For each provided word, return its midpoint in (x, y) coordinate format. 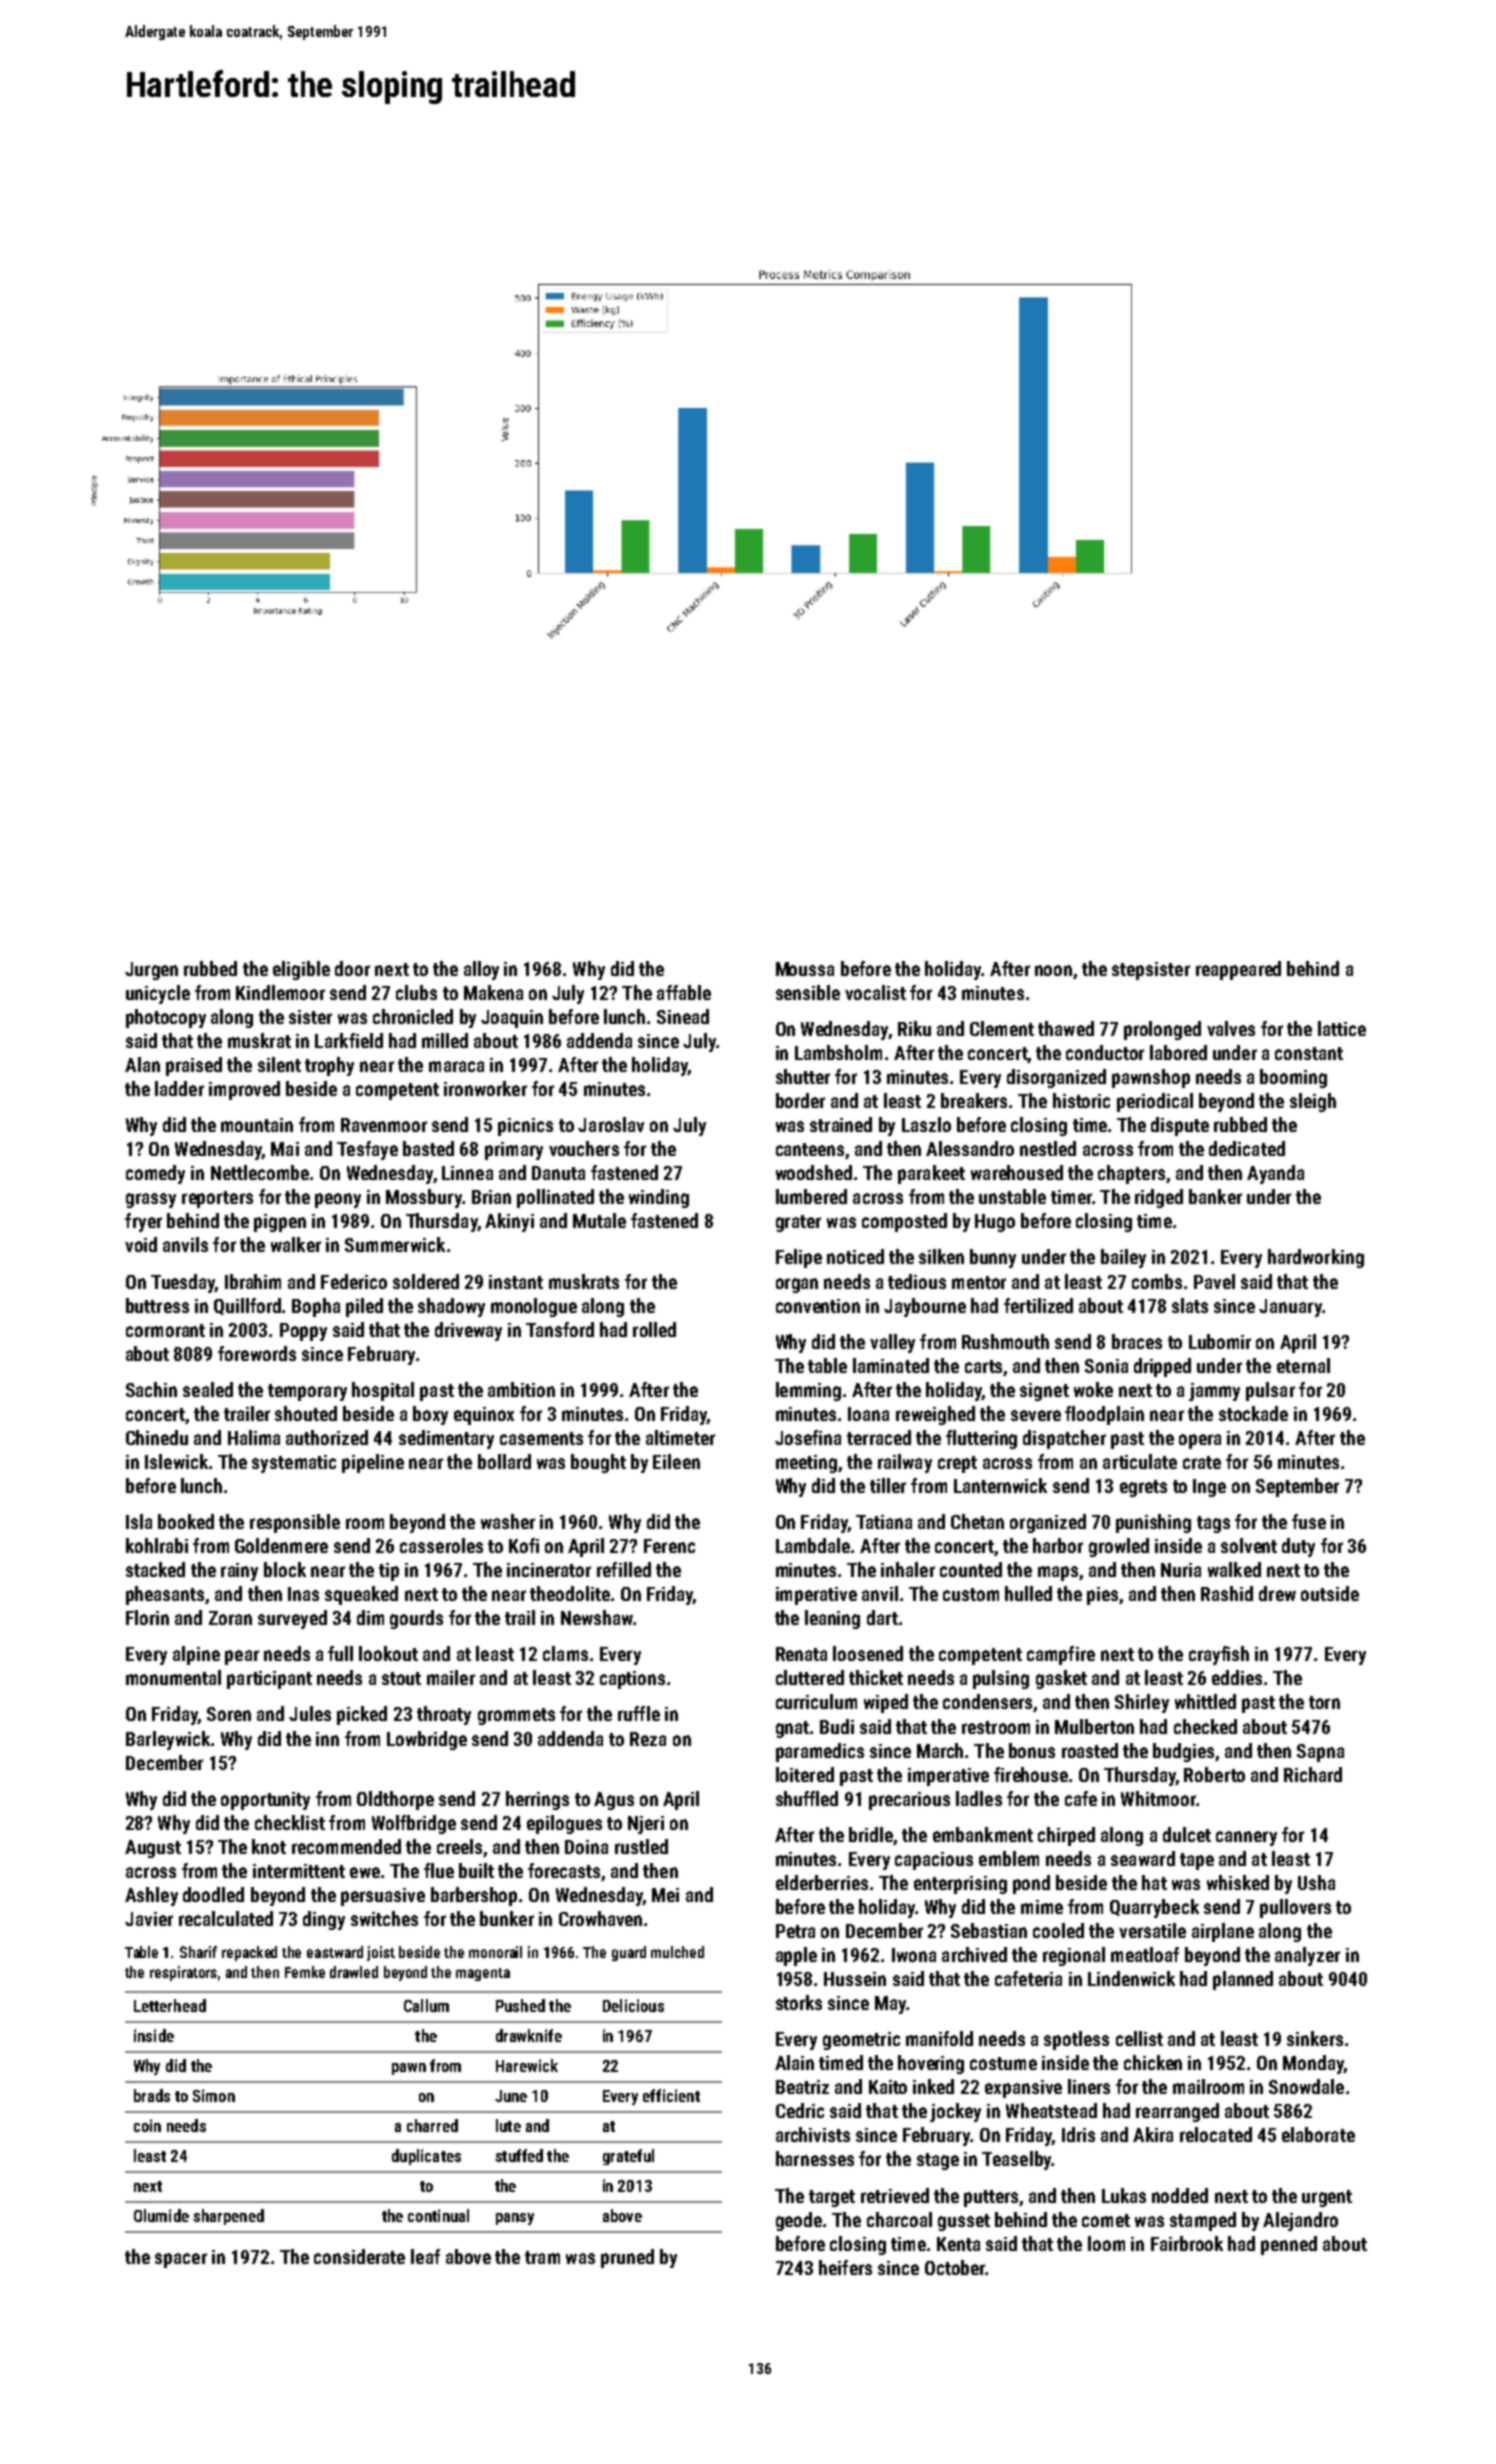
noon (1053, 970)
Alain (794, 2062)
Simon (214, 2095)
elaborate (1318, 2134)
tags (1213, 1524)
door (352, 968)
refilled (624, 1569)
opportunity (265, 1801)
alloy (481, 970)
